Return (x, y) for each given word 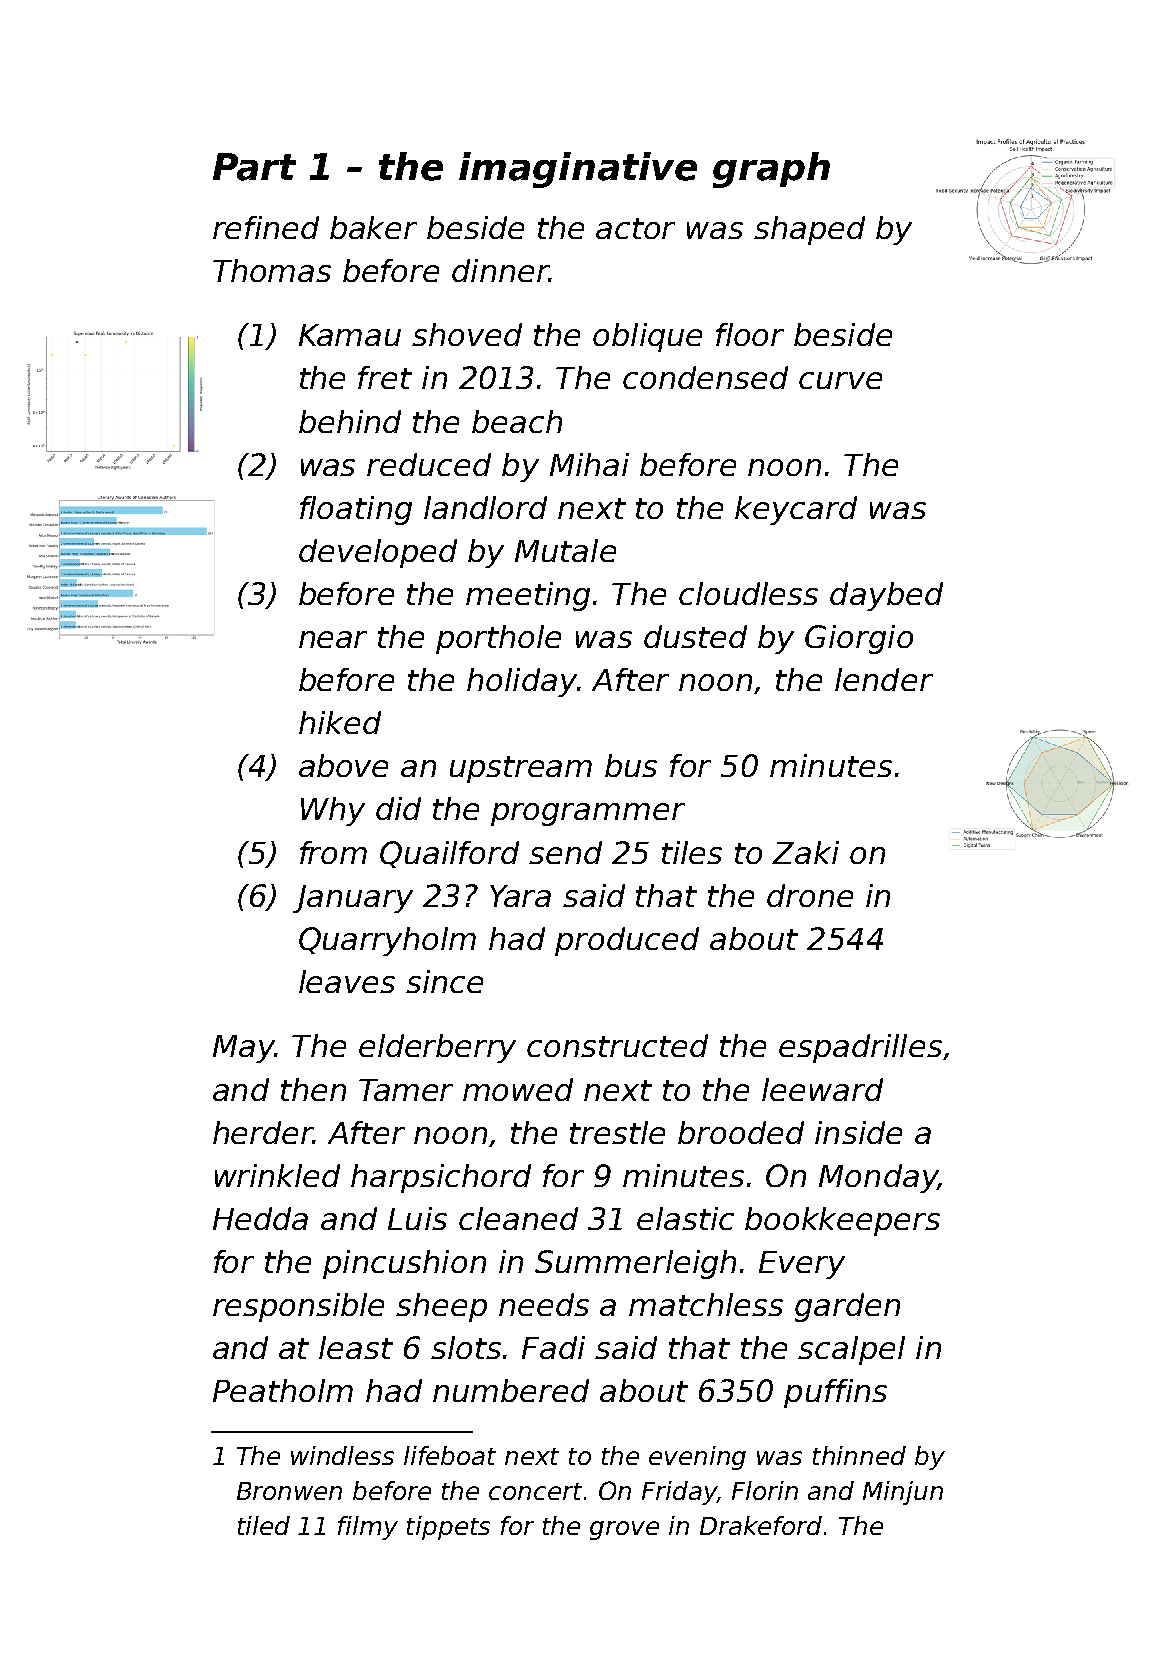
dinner (500, 270)
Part (254, 167)
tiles (692, 852)
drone (810, 895)
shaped (809, 230)
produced (627, 941)
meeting (528, 596)
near (333, 639)
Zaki (805, 852)
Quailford (449, 854)
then (313, 1089)
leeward (822, 1089)
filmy (368, 1528)
